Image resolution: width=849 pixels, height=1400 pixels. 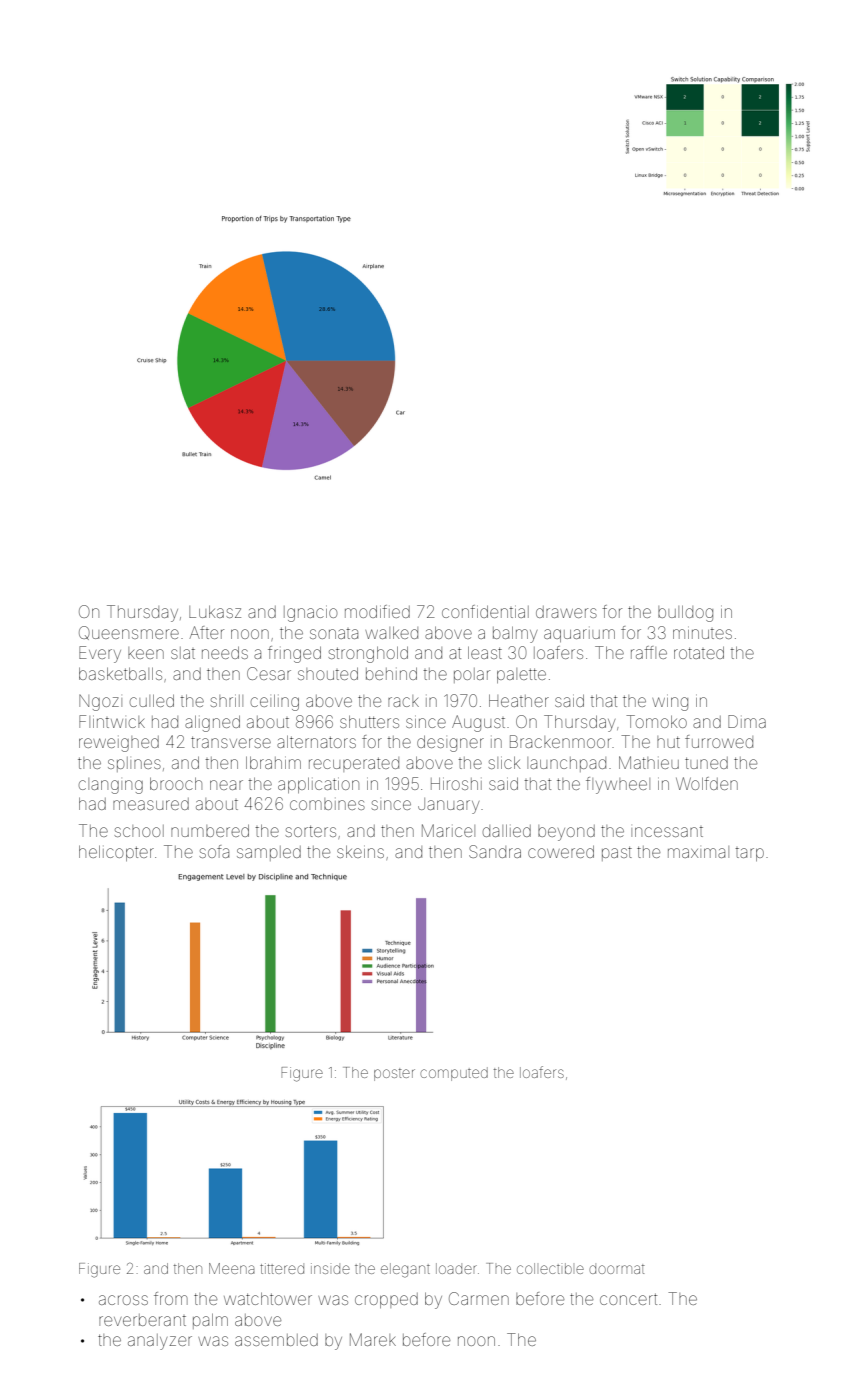 What do you see at coordinates (472, 675) in the screenshot?
I see `polar` at bounding box center [472, 675].
